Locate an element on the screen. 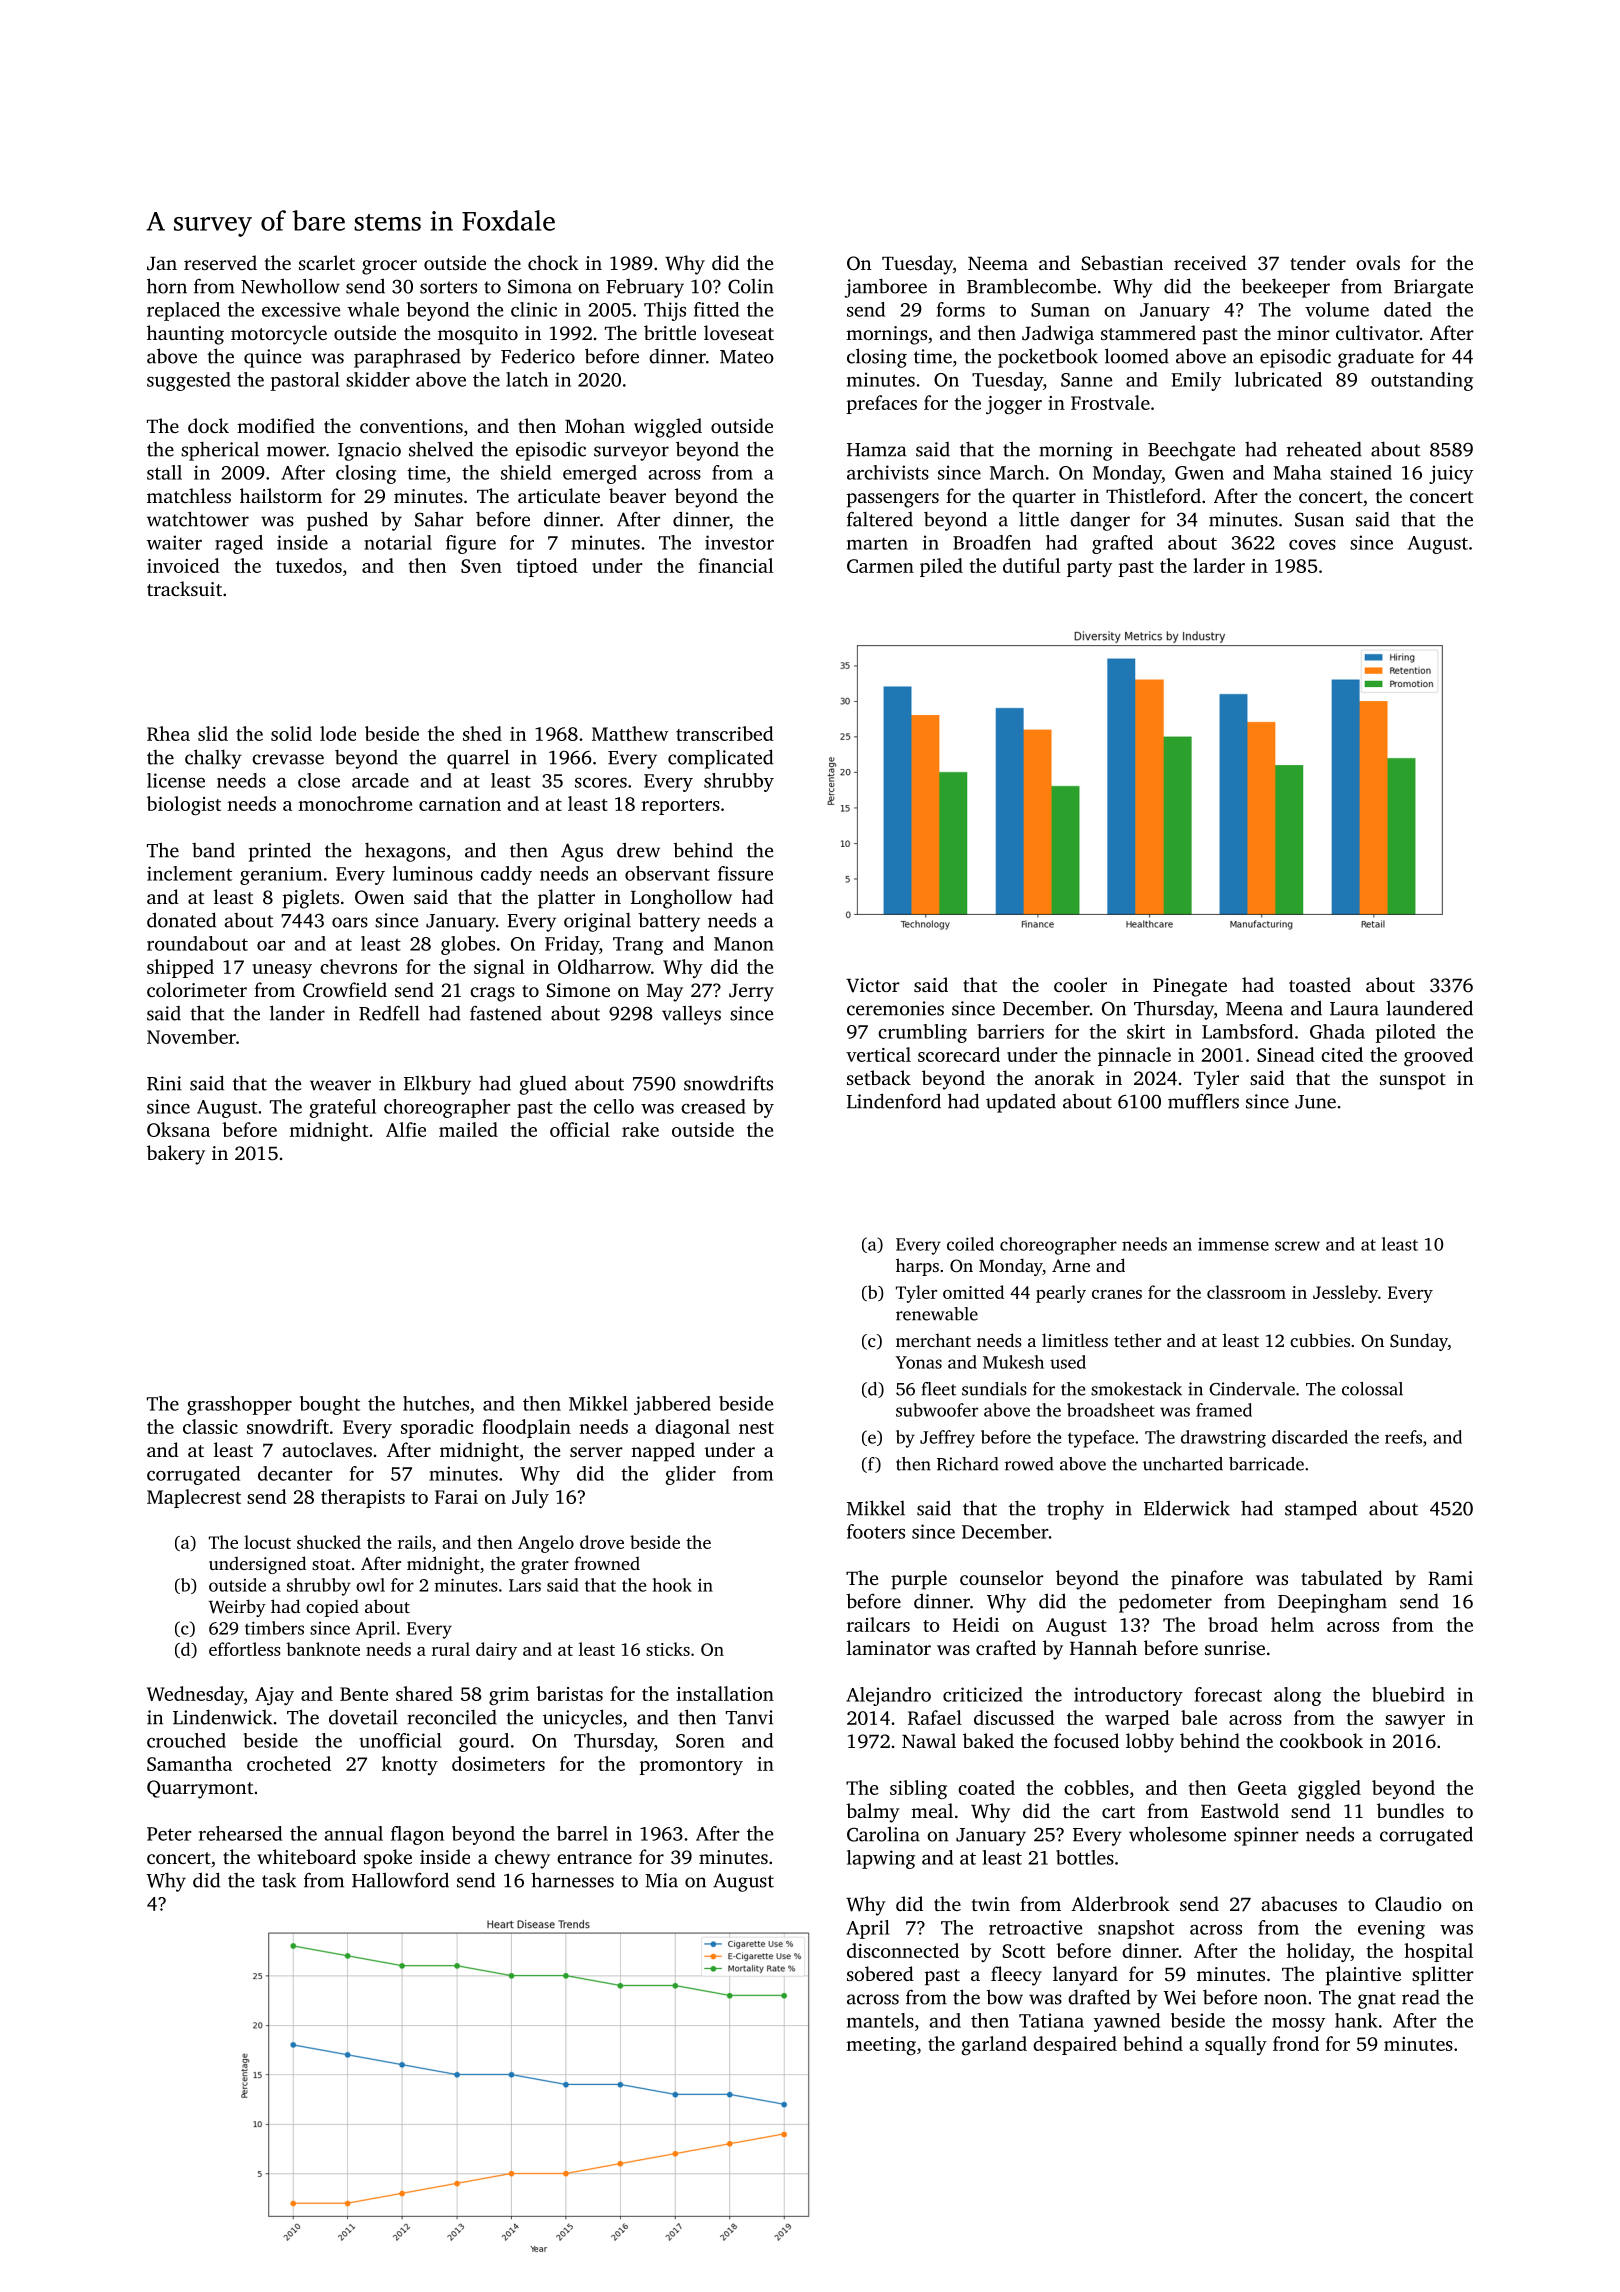 This screenshot has width=1620, height=2292. grooved is located at coordinates (1438, 1056).
